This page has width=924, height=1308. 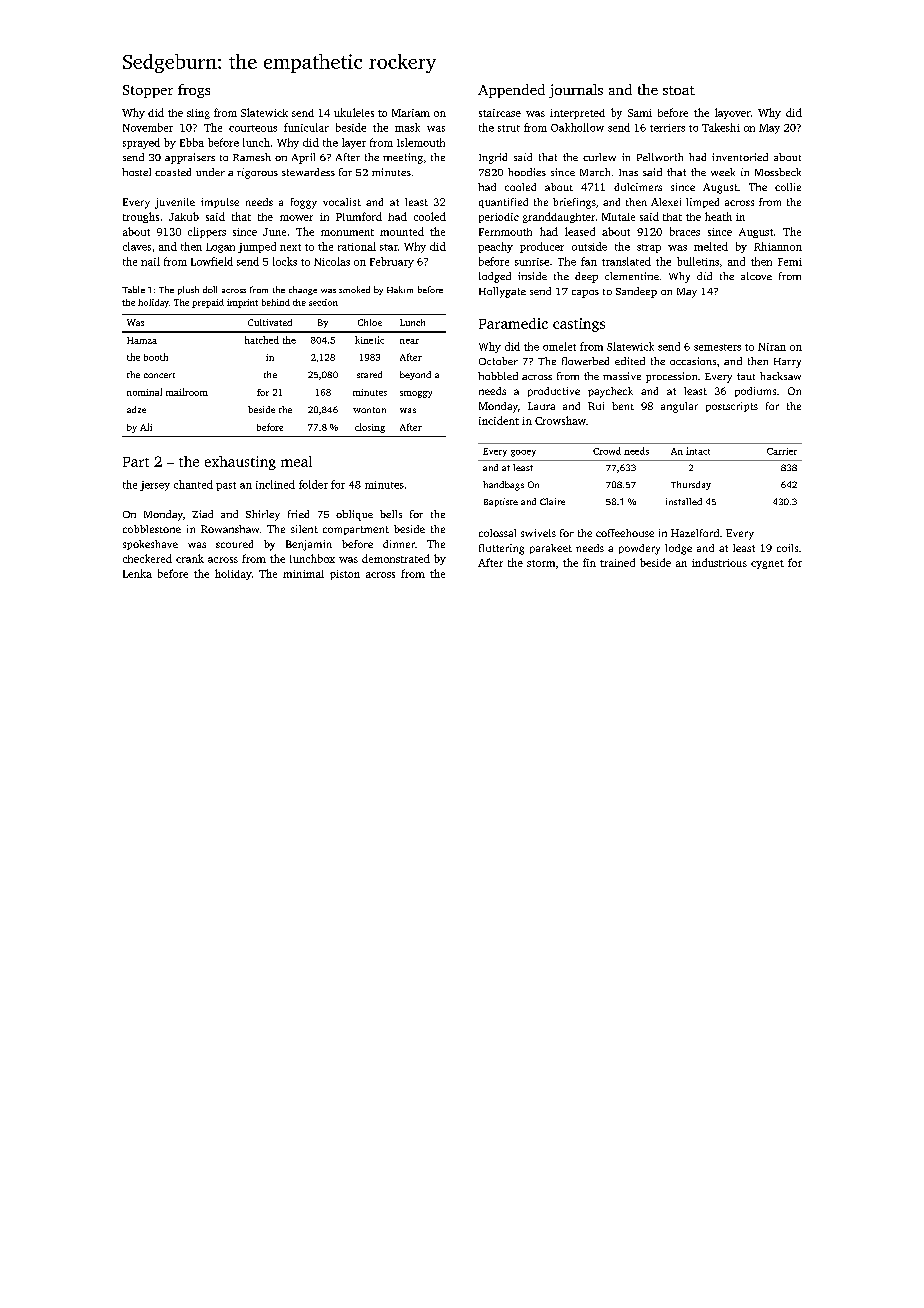 I want to click on layer, so click(x=354, y=143).
